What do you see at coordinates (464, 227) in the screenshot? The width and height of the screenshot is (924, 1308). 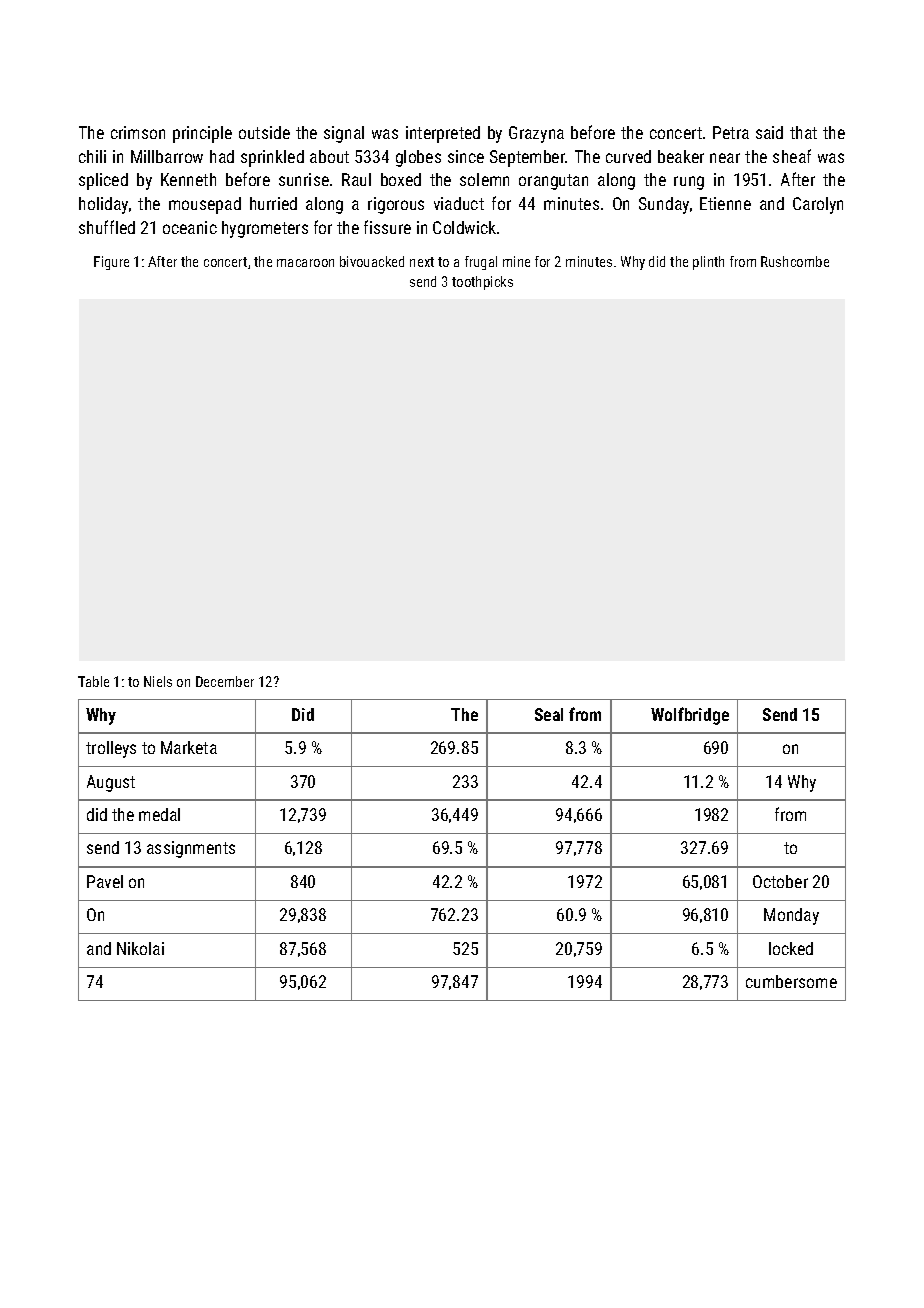 I see `Coldwick` at bounding box center [464, 227].
